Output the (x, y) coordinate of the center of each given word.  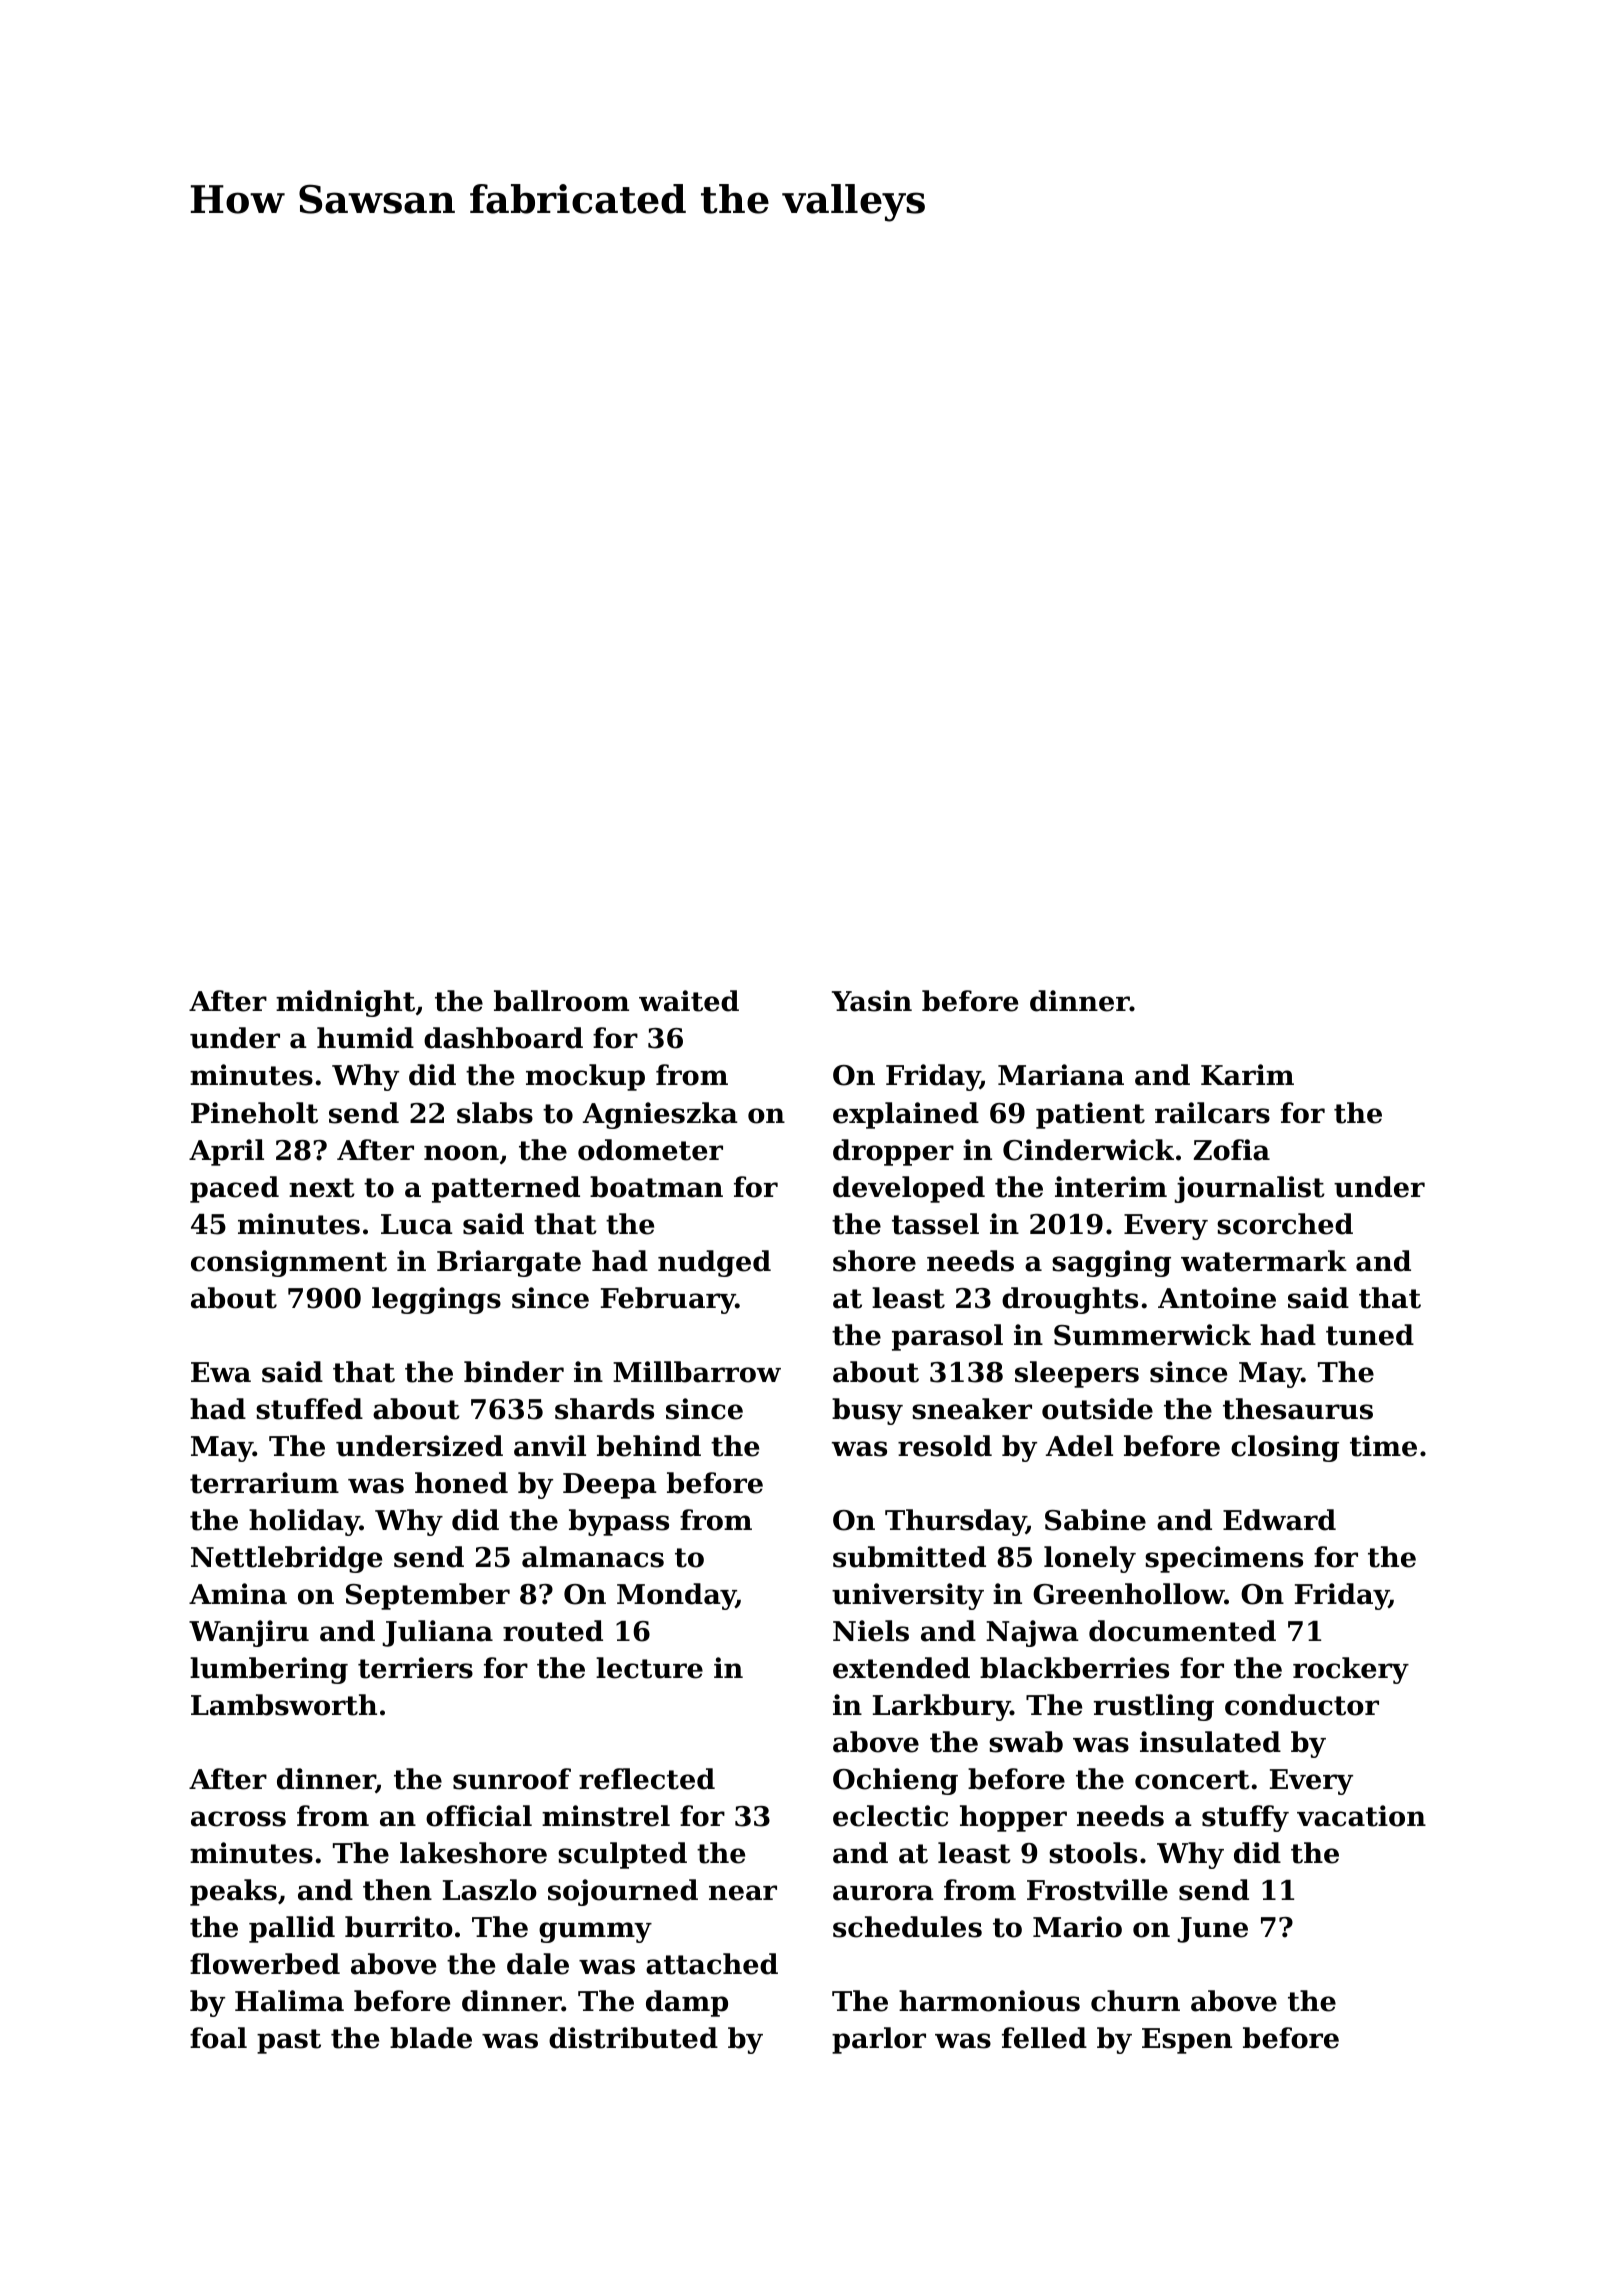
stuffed (309, 1409)
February (668, 1300)
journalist (1249, 1189)
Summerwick (1152, 1335)
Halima (289, 2001)
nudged (714, 1263)
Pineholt (254, 1113)
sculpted (622, 1855)
